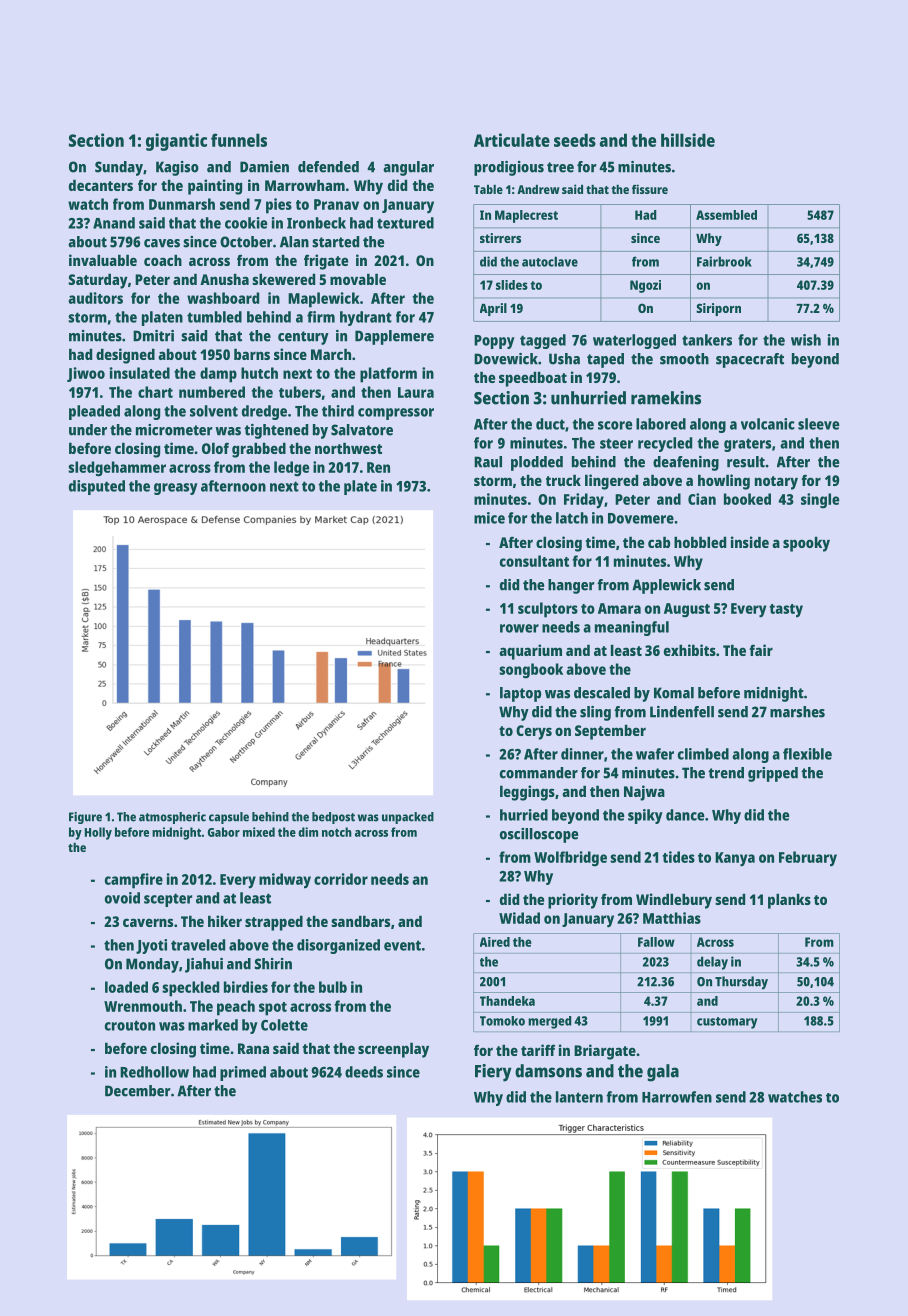 The height and width of the screenshot is (1316, 908). What do you see at coordinates (512, 140) in the screenshot?
I see `Articulate` at bounding box center [512, 140].
